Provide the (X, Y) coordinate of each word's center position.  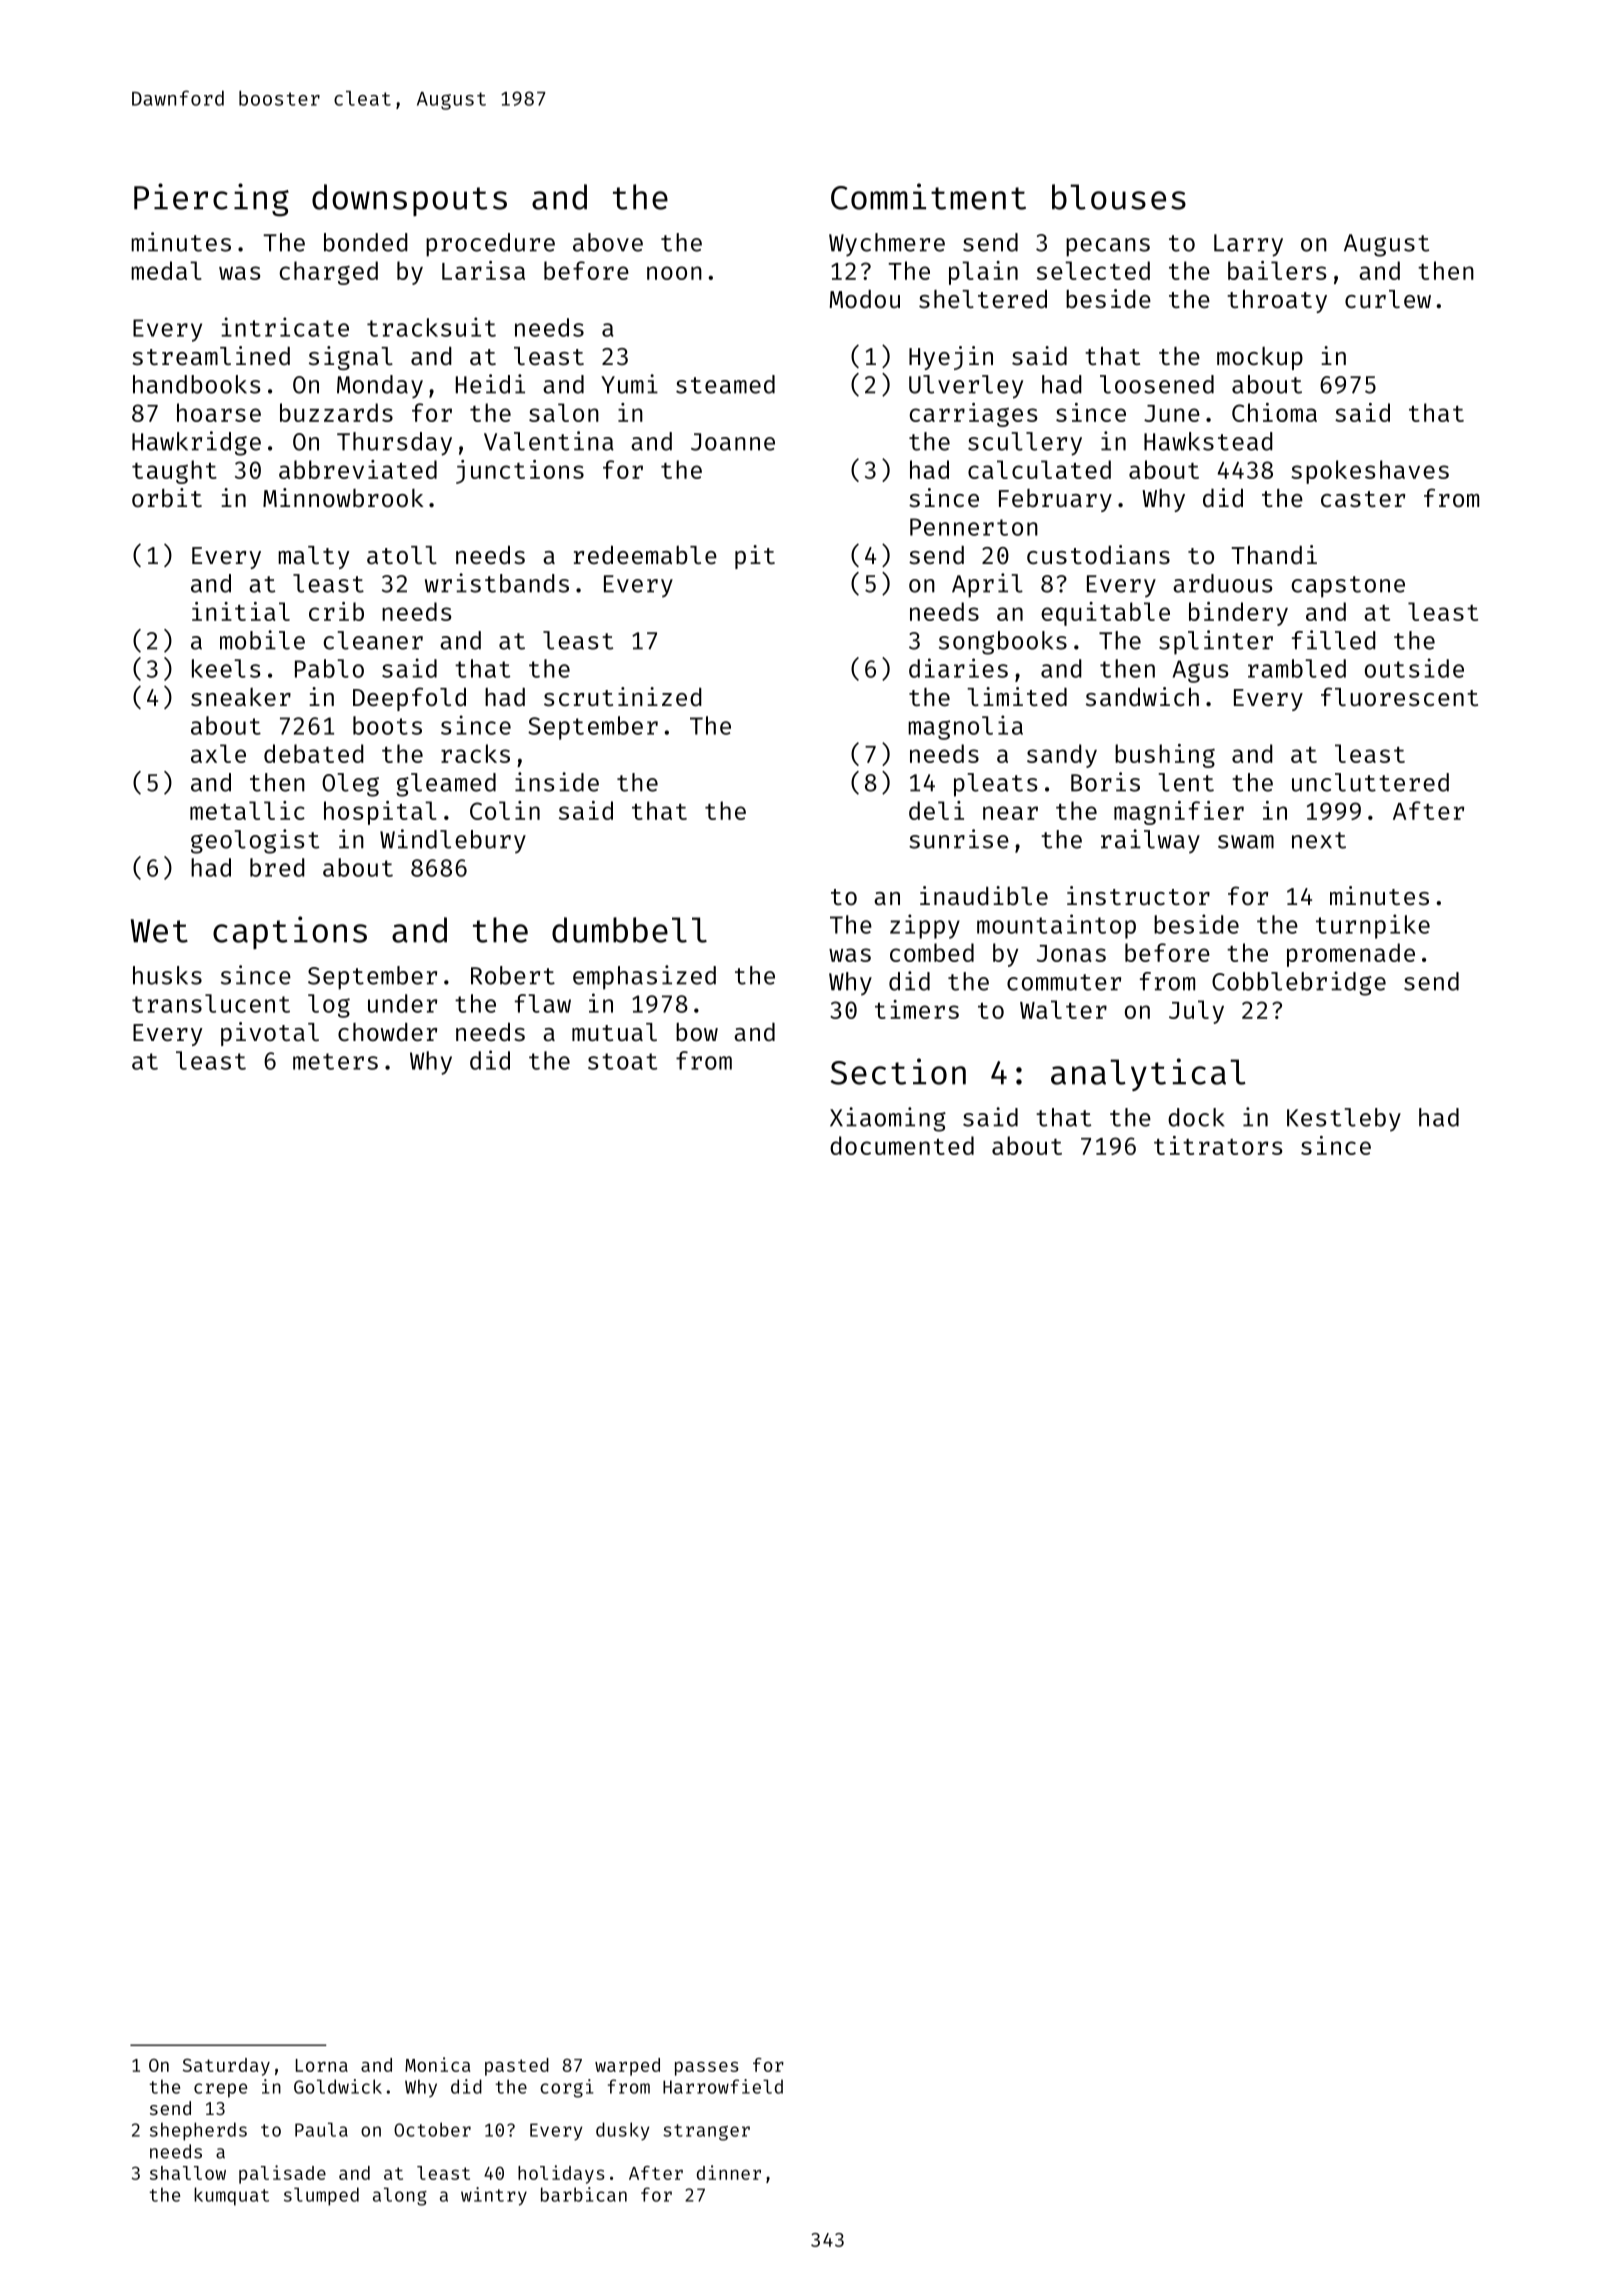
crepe (220, 2090)
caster (1363, 499)
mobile (262, 640)
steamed (725, 384)
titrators (1218, 1145)
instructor (1138, 895)
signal (351, 358)
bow (697, 1032)
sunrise (959, 839)
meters (335, 1061)
